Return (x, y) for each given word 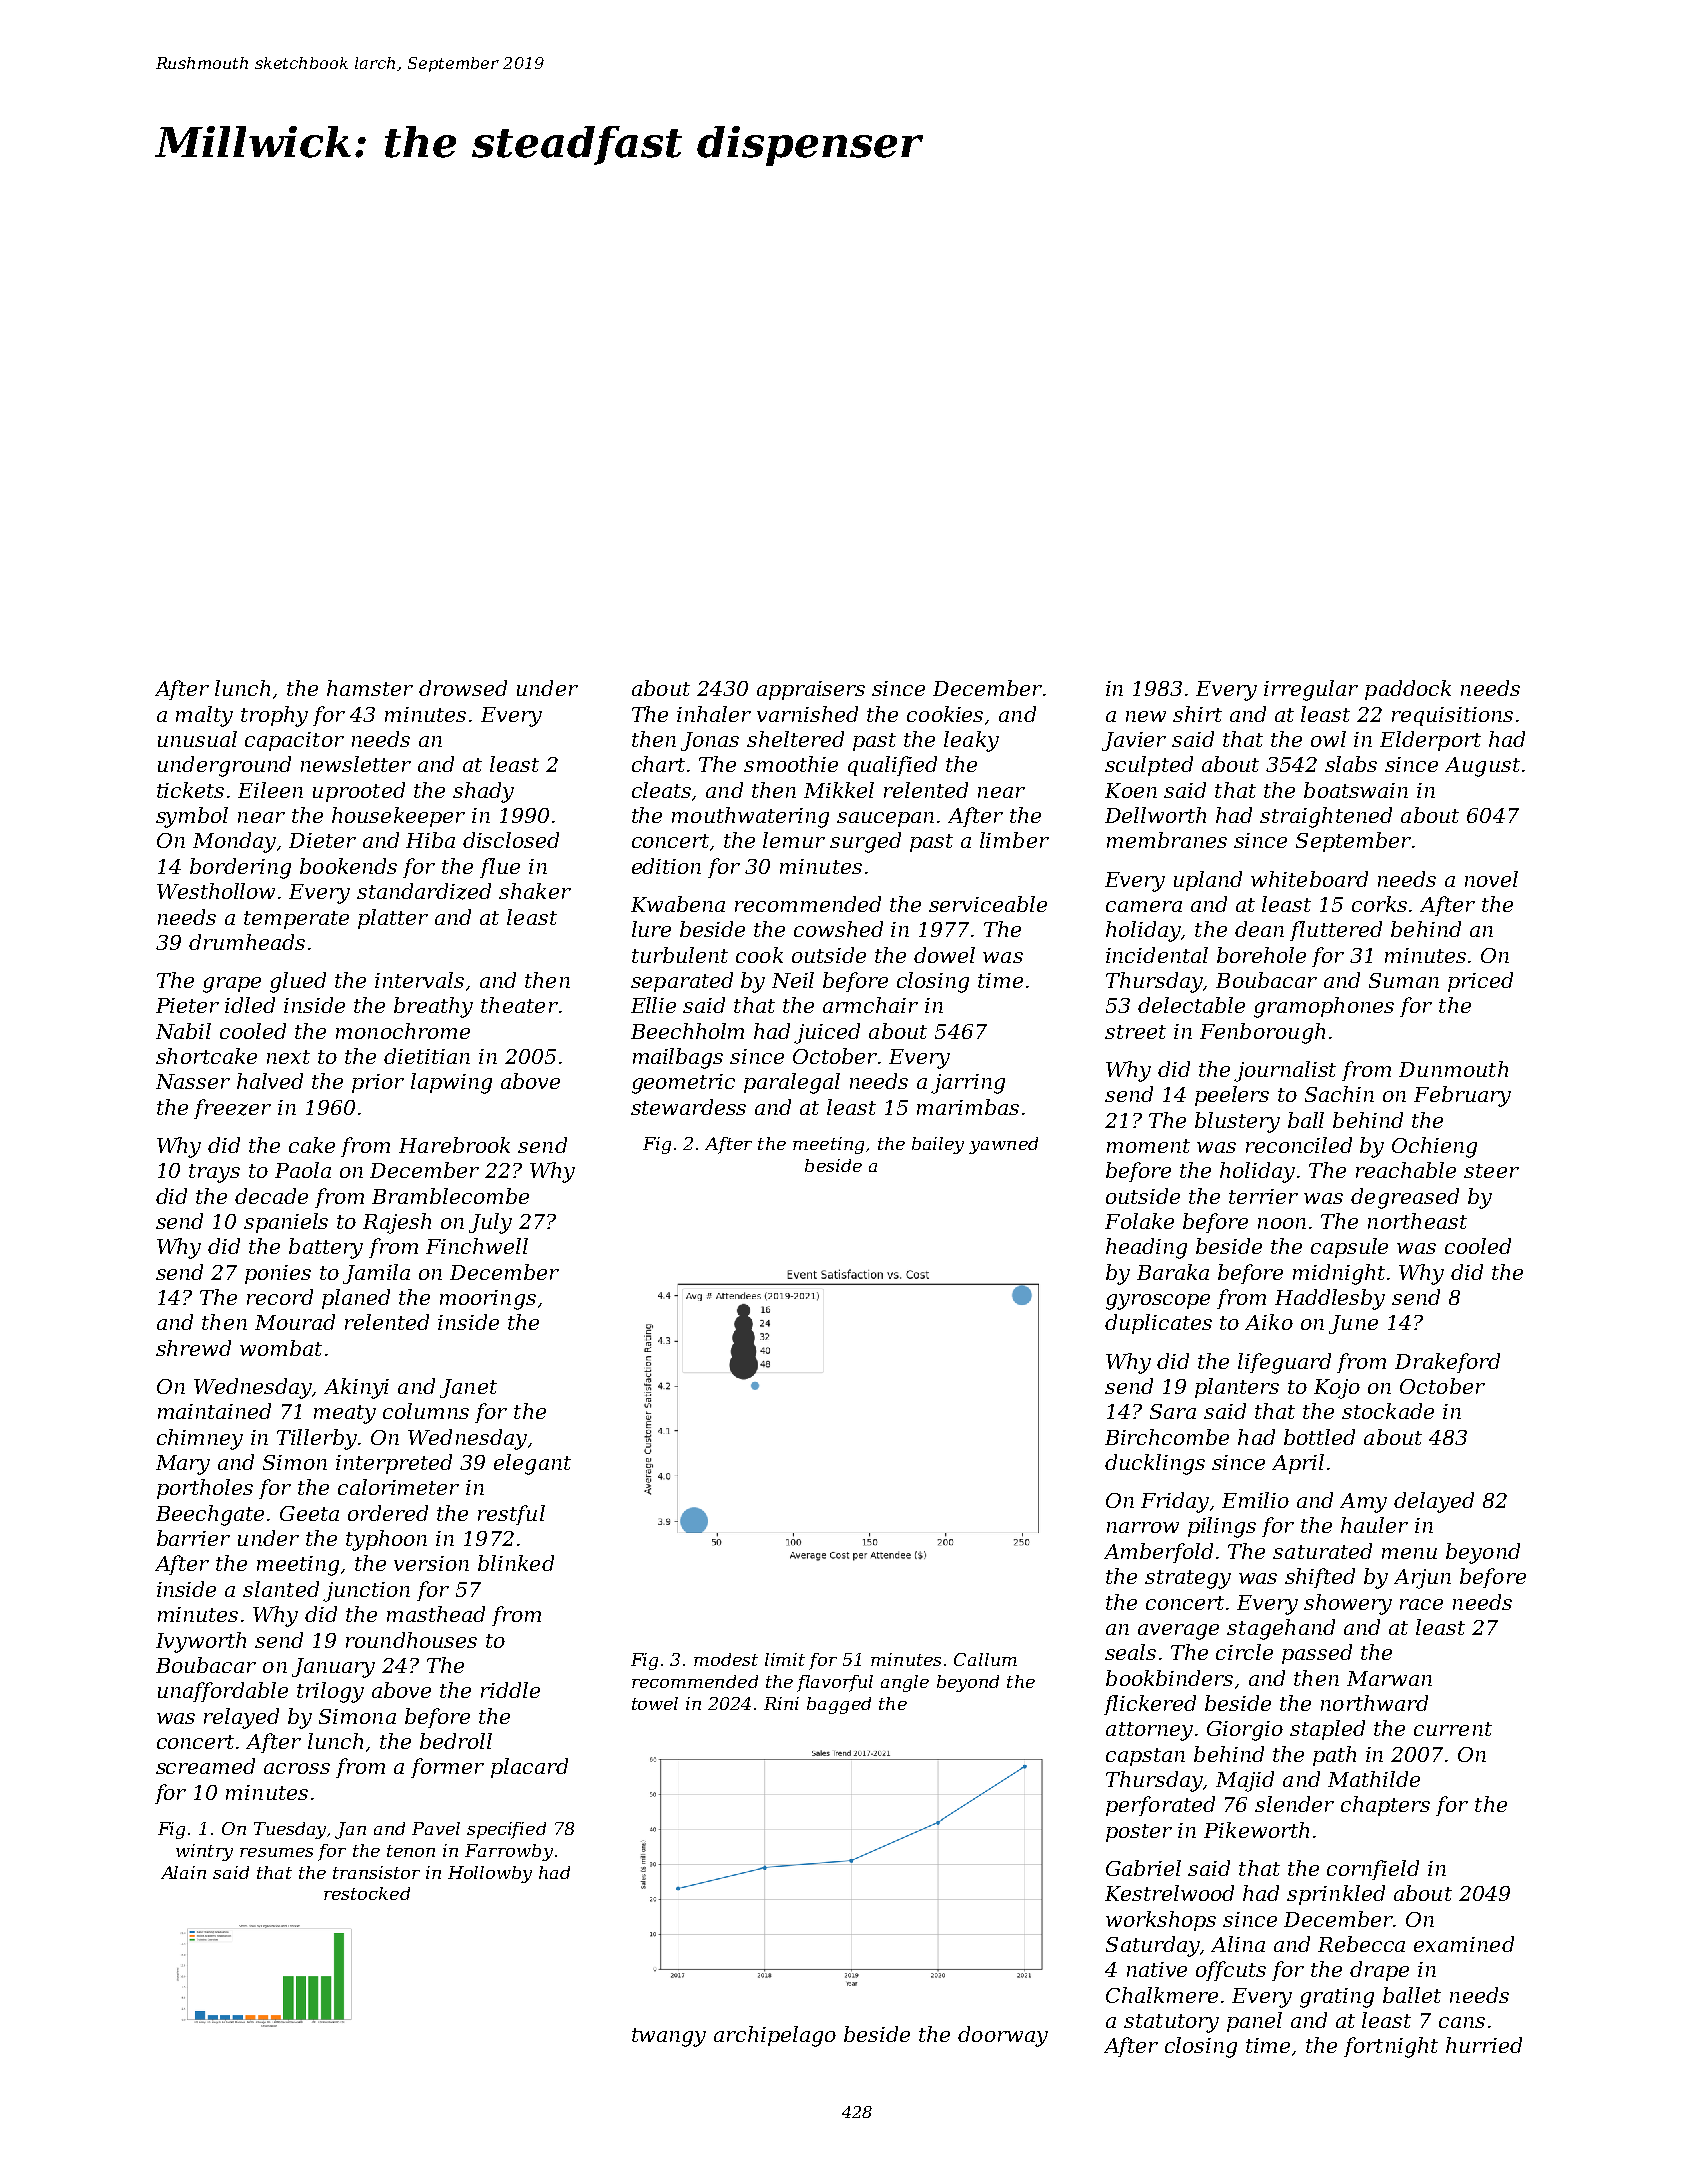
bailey (938, 1145)
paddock (1408, 690)
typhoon (386, 1540)
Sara (1173, 1411)
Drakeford (1447, 1363)
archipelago (775, 2036)
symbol (192, 817)
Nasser (193, 1081)
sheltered (795, 739)
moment (1148, 1146)
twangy (669, 2037)
